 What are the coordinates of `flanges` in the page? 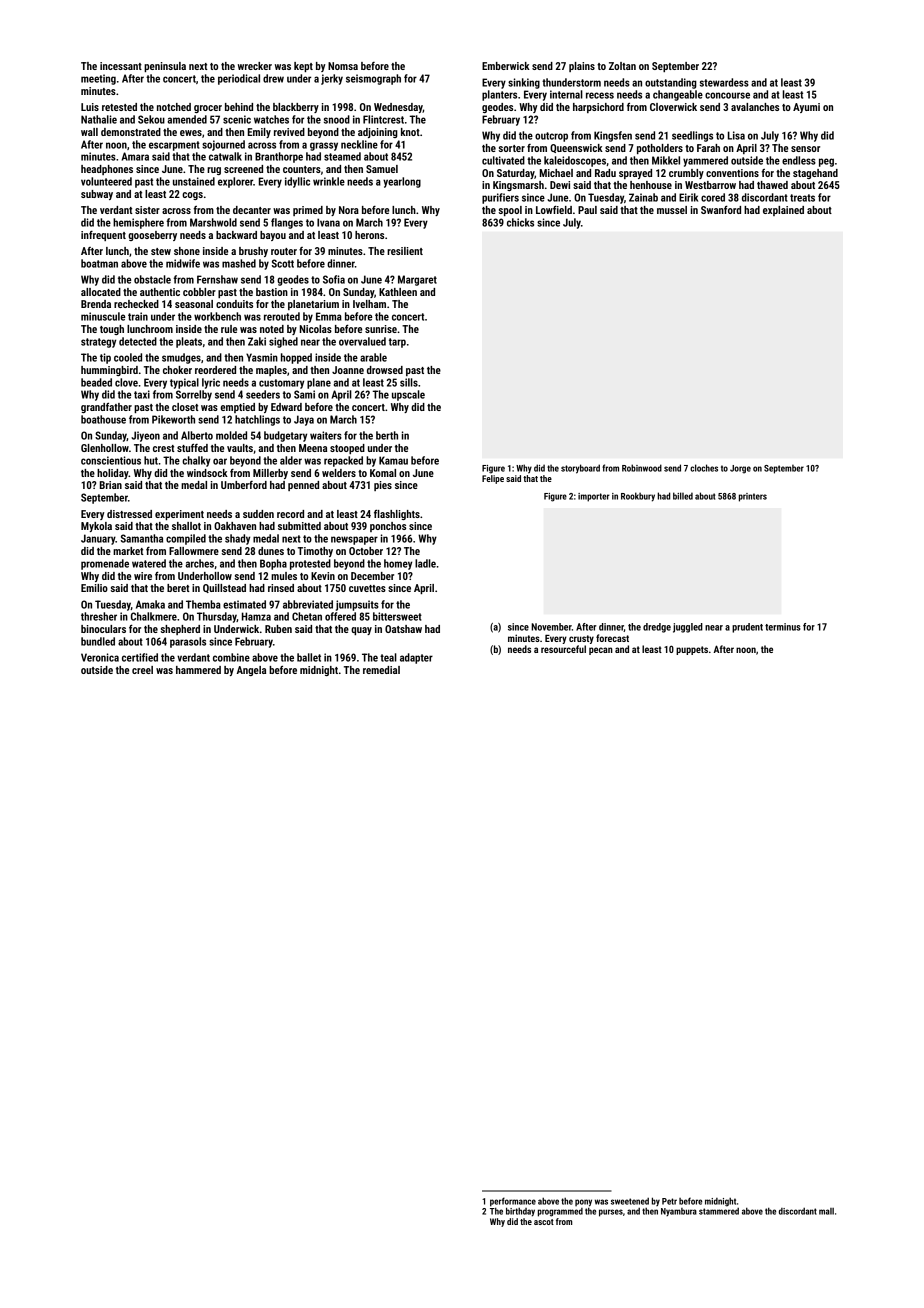 It's located at (287, 223).
